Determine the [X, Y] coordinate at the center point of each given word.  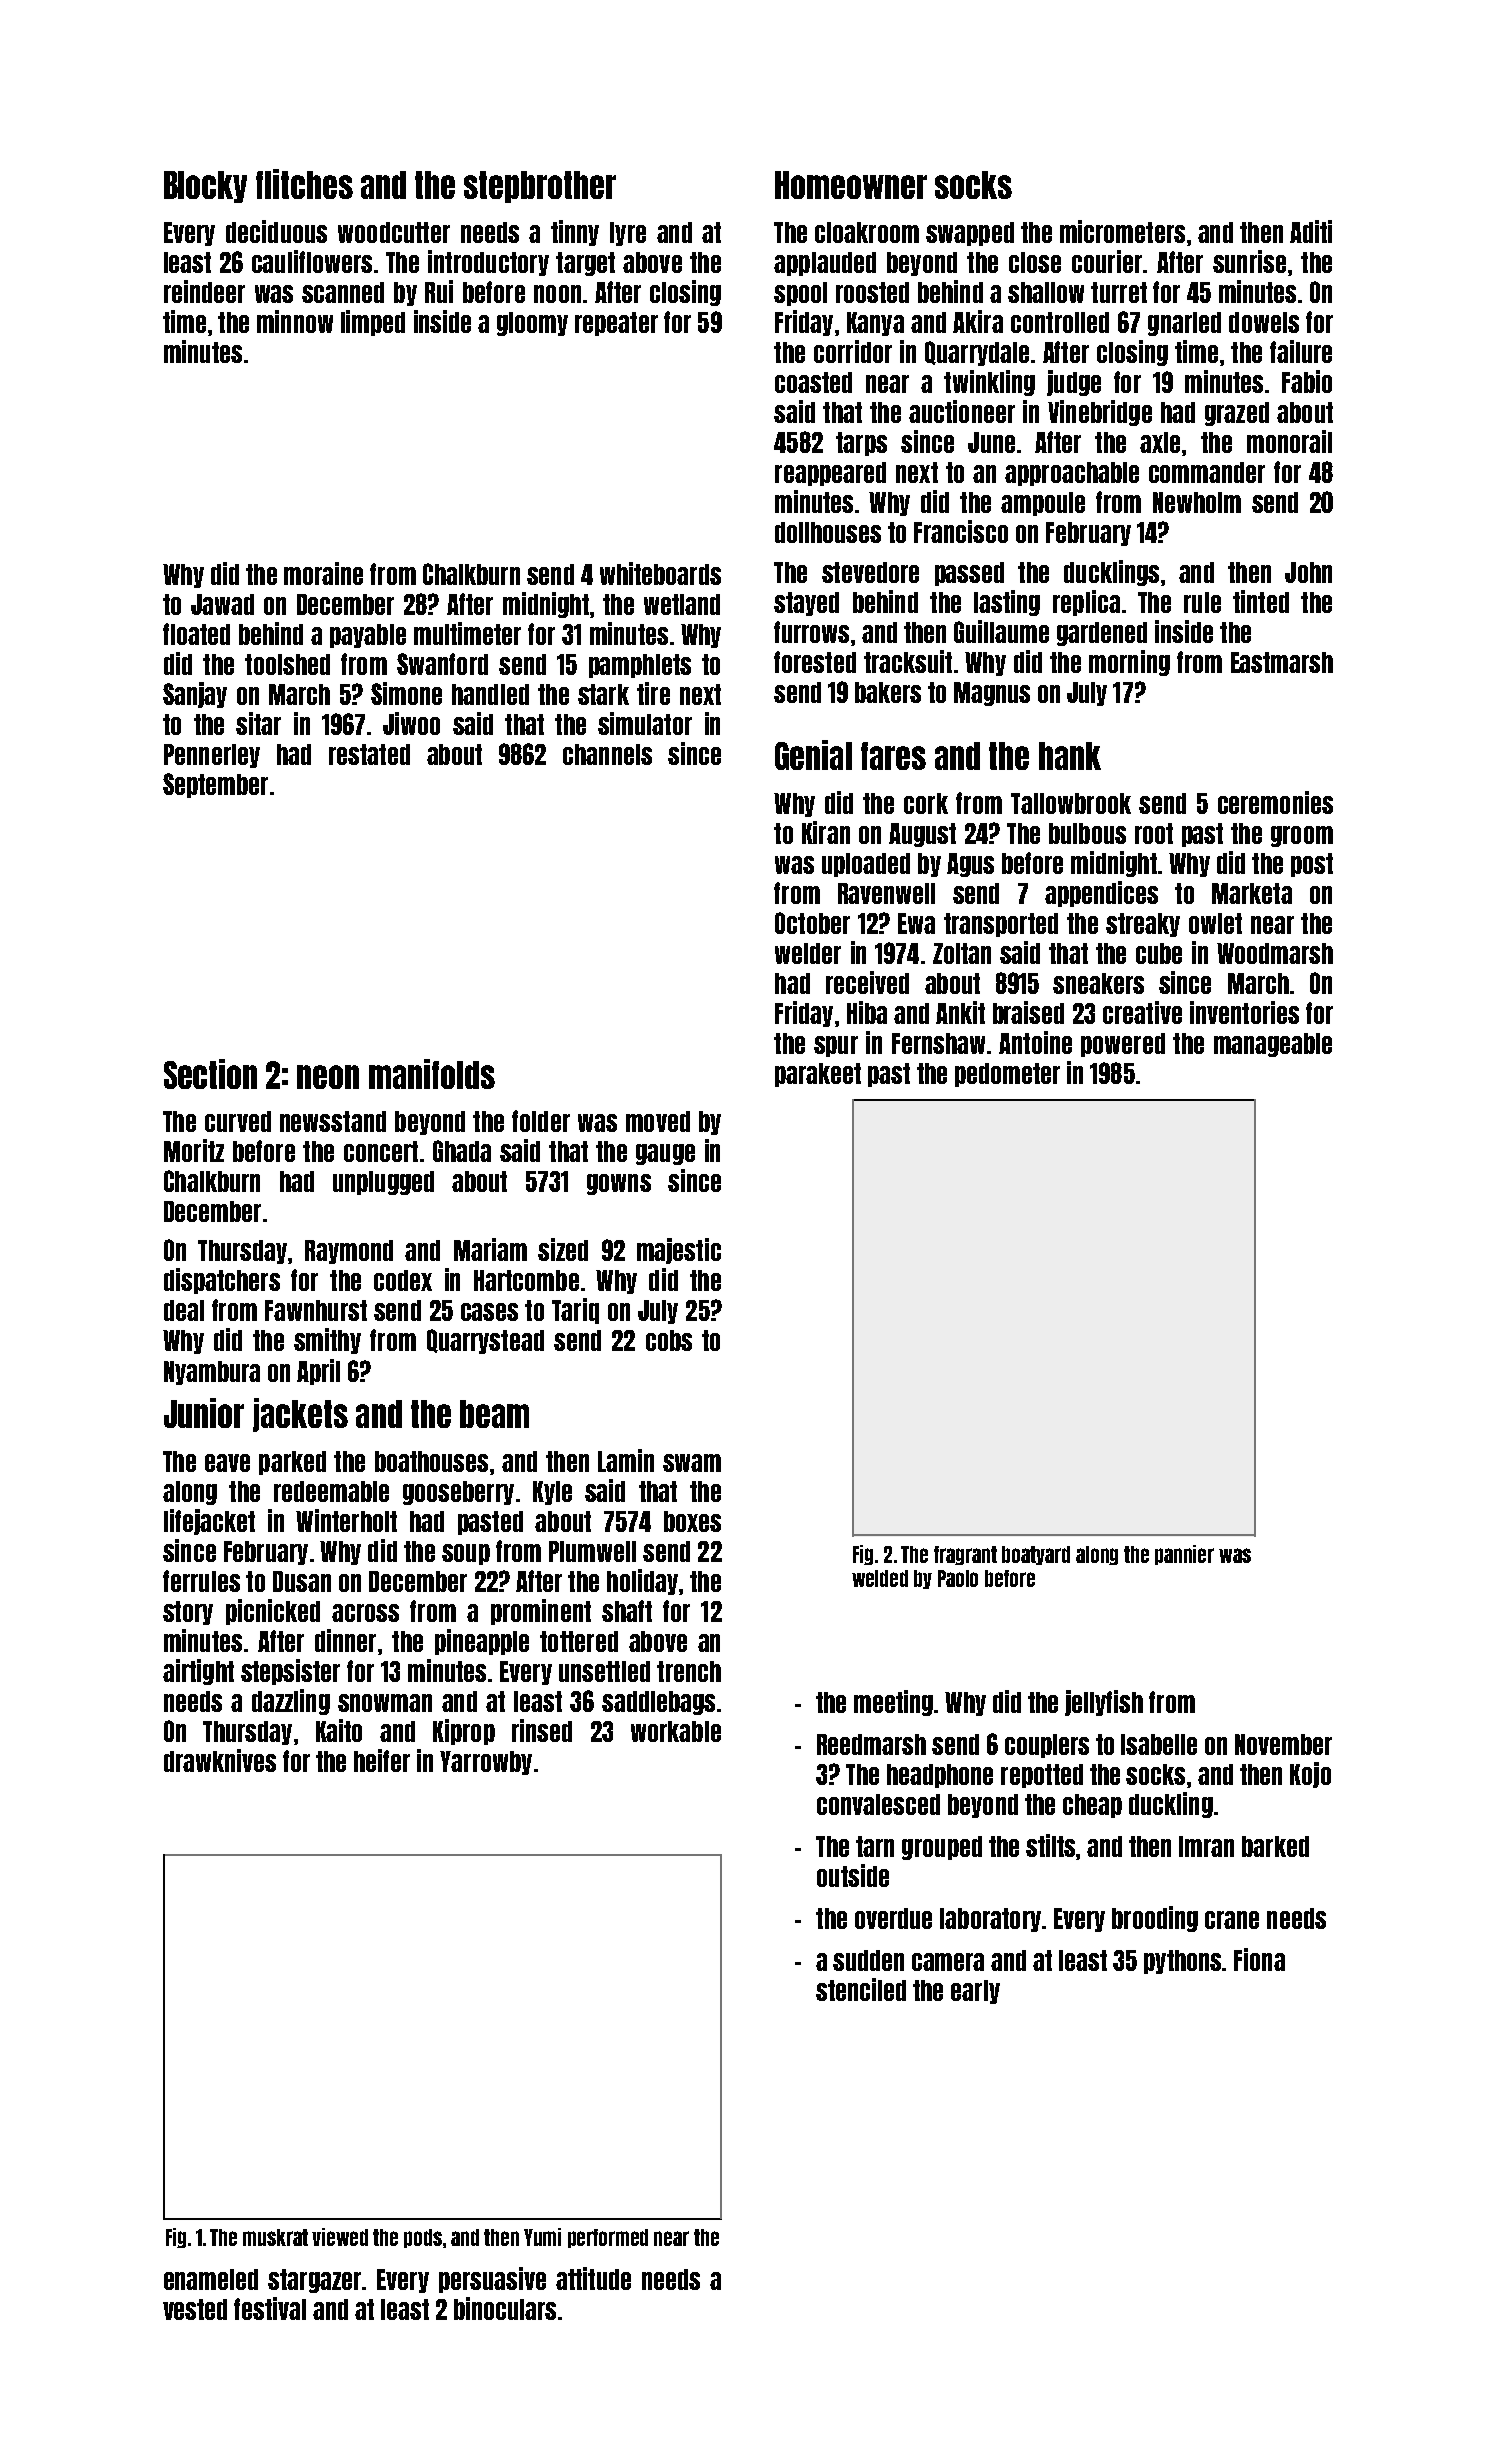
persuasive [492, 2280]
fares [893, 756]
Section [210, 1074]
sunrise [1249, 261]
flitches [304, 184]
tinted [1261, 601]
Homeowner [851, 185]
